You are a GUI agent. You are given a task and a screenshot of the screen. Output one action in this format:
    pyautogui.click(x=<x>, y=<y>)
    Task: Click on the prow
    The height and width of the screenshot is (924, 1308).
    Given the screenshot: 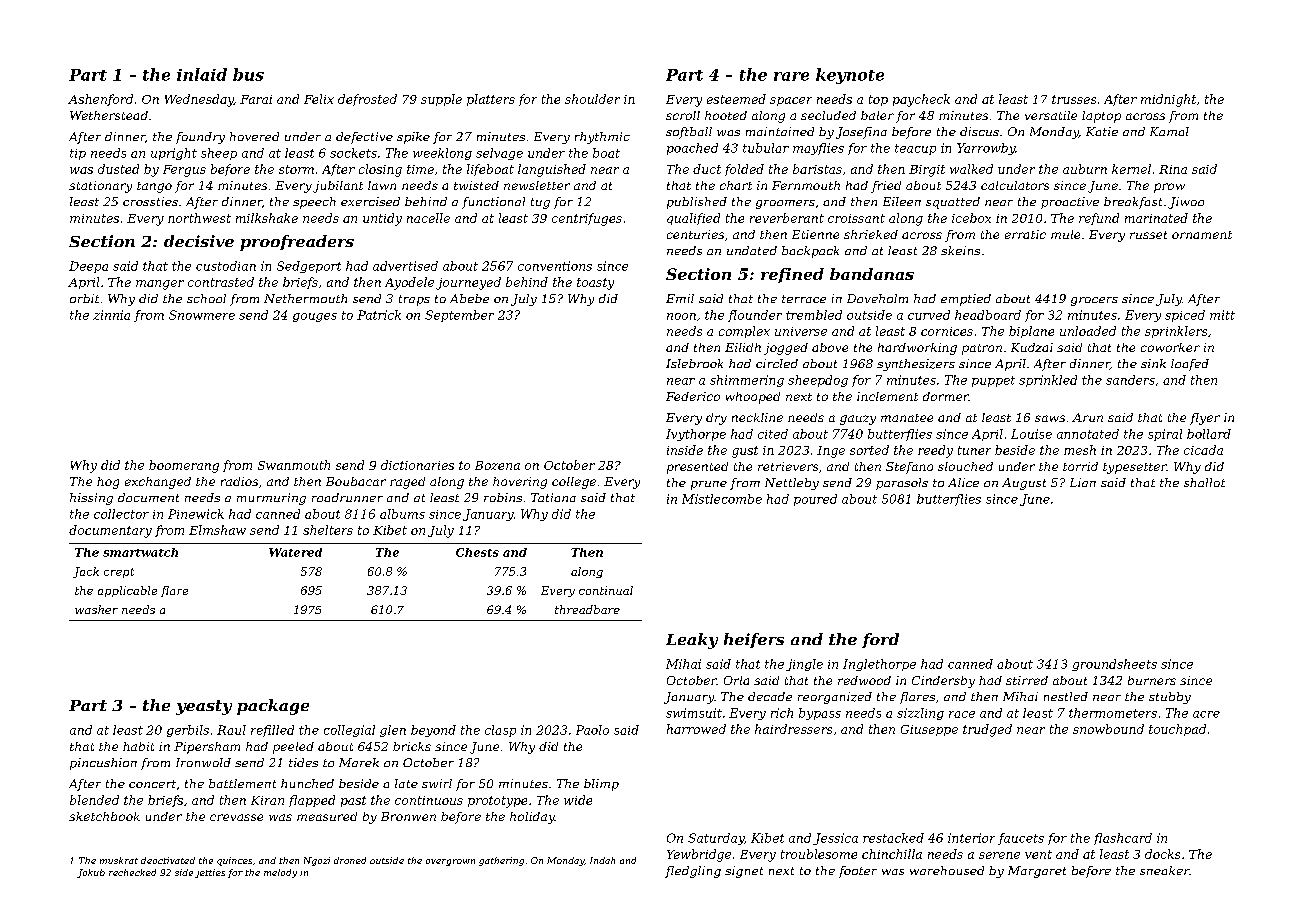 What is the action you would take?
    pyautogui.click(x=1169, y=188)
